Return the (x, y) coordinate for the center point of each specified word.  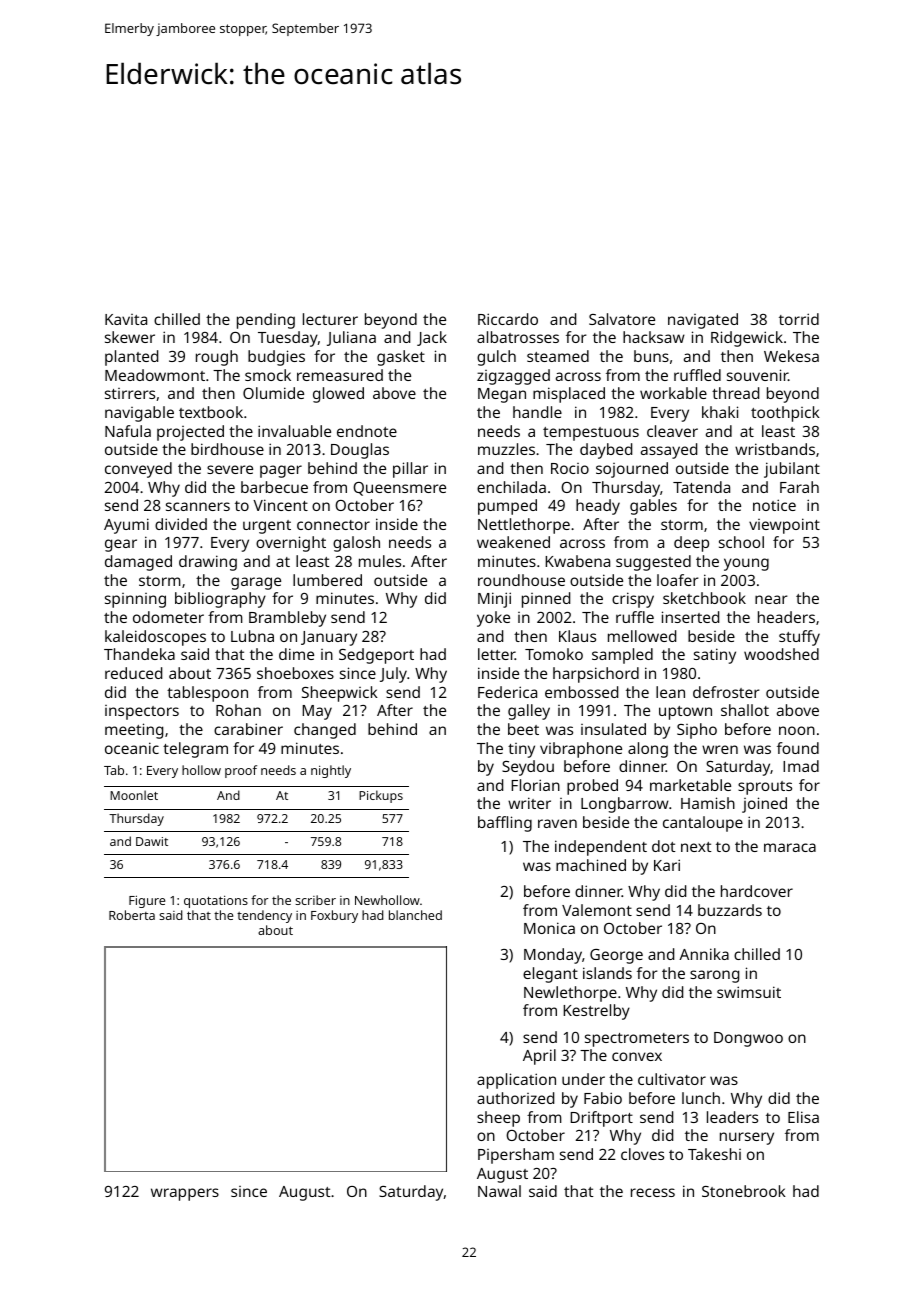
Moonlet (134, 795)
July (393, 675)
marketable (690, 785)
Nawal (499, 1191)
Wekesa (791, 356)
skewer (130, 337)
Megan (502, 395)
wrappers (185, 1194)
